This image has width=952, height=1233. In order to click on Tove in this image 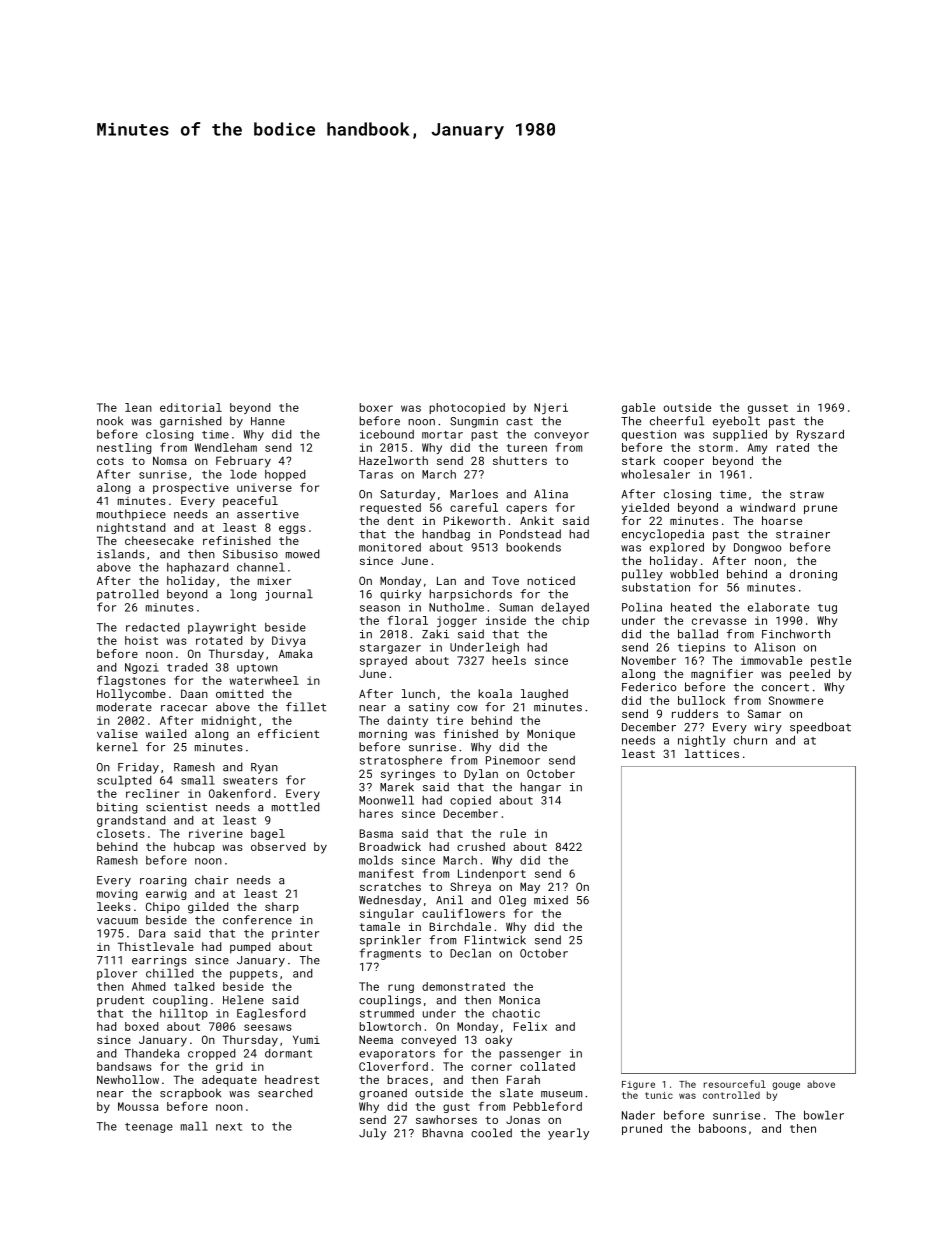, I will do `click(505, 580)`.
